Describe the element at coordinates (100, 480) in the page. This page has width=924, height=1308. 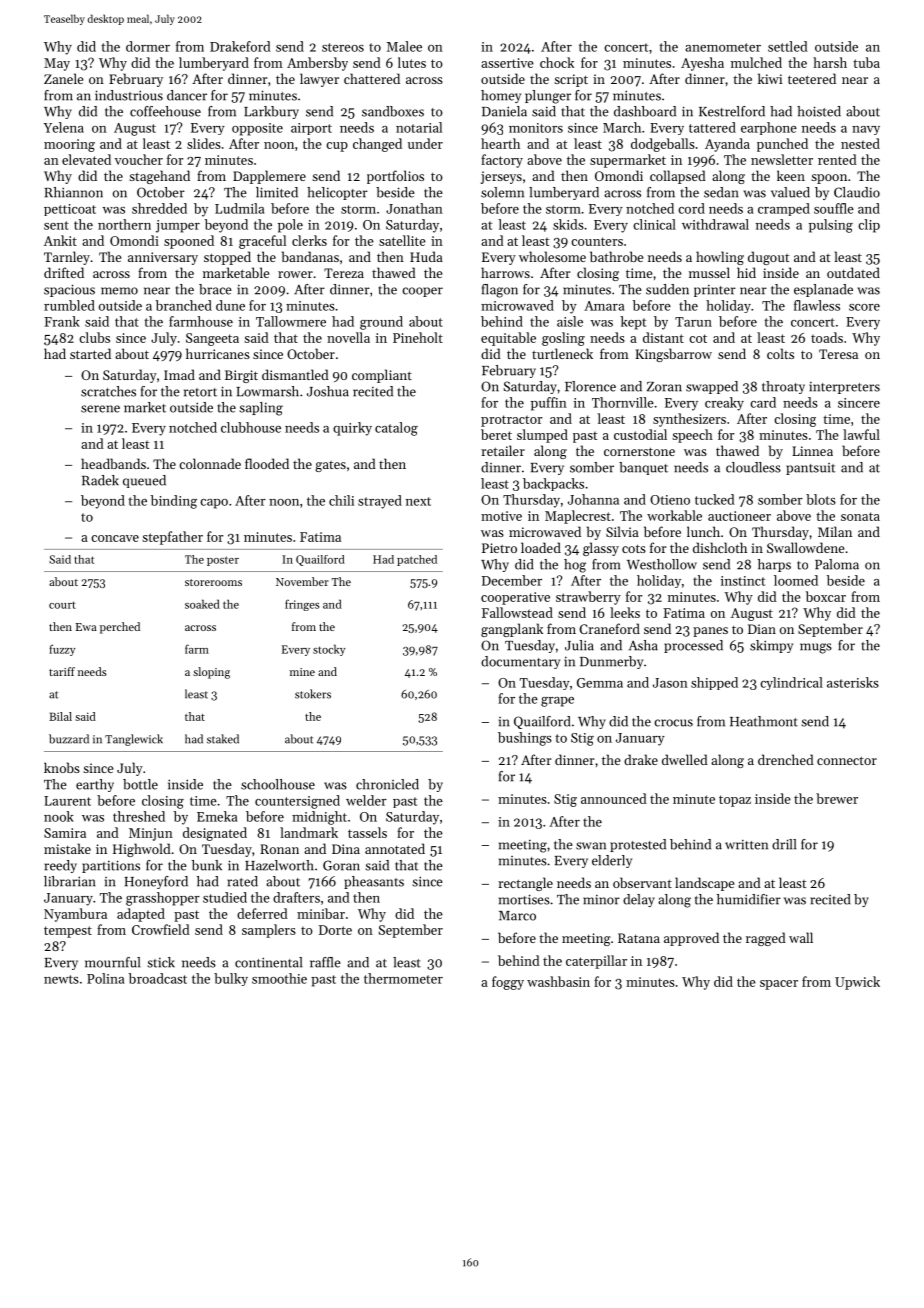
I see `Radek` at that location.
